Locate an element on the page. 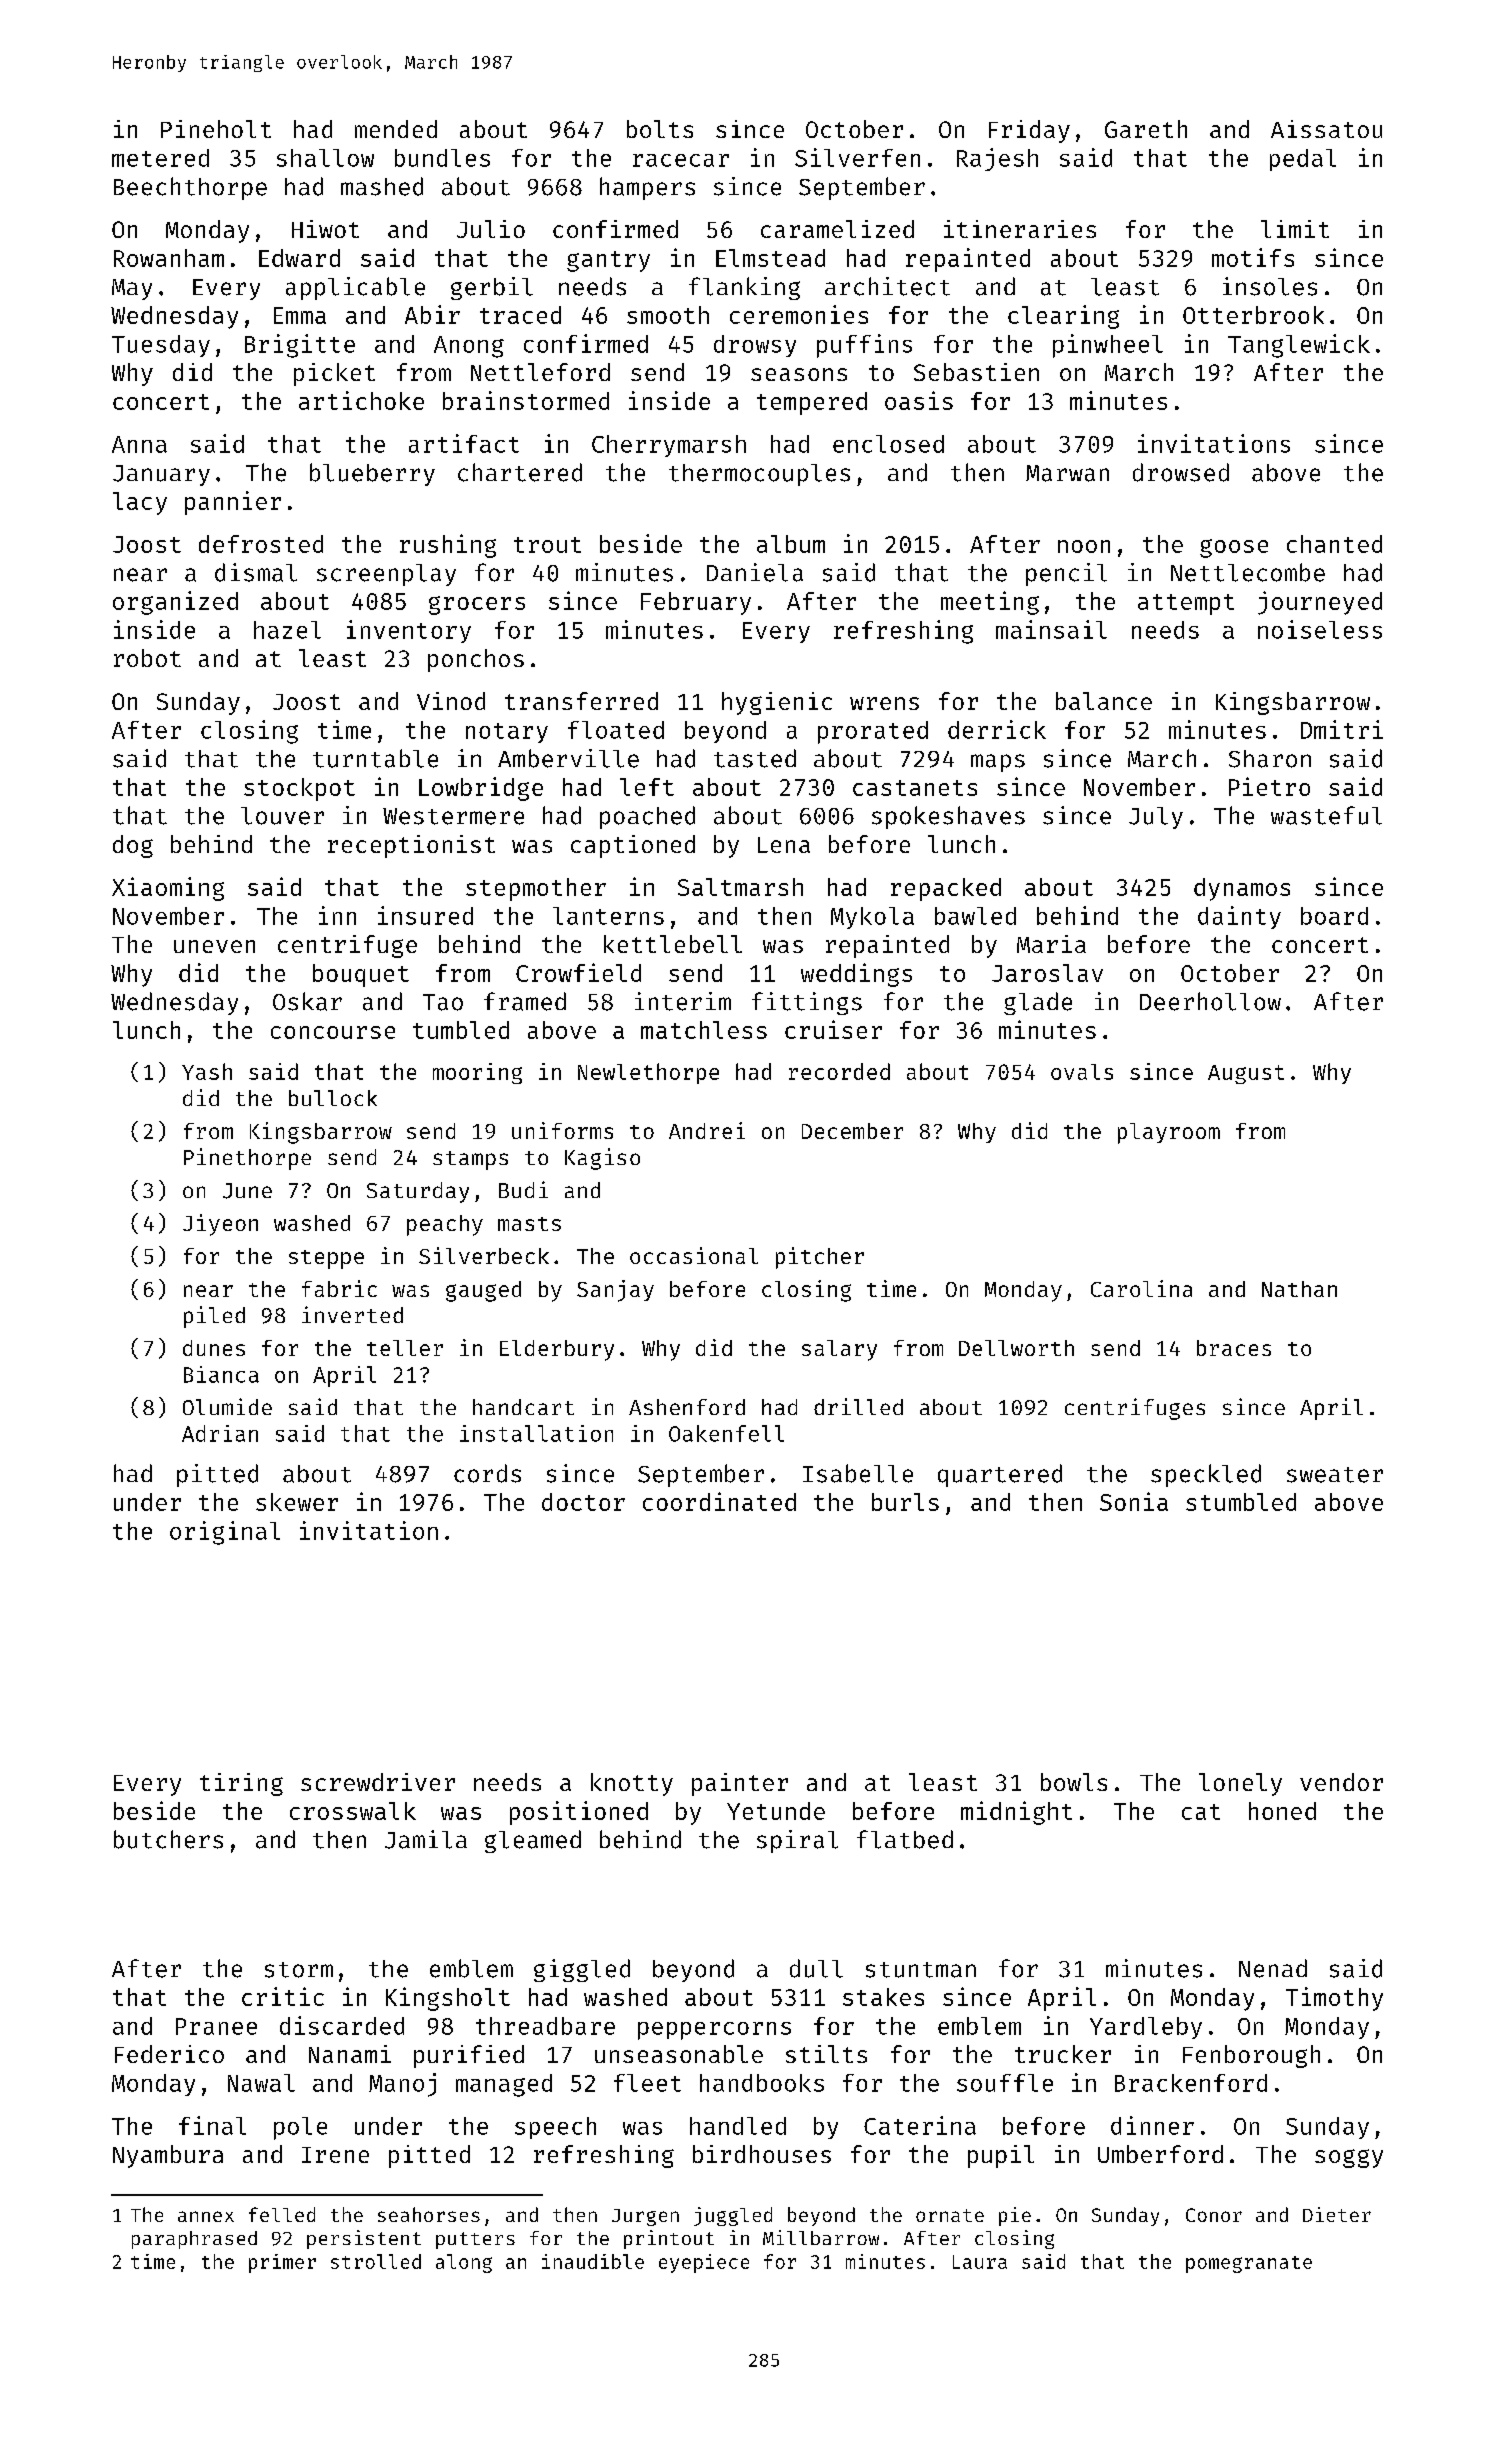 The image size is (1496, 2464). tiring is located at coordinates (241, 1784).
